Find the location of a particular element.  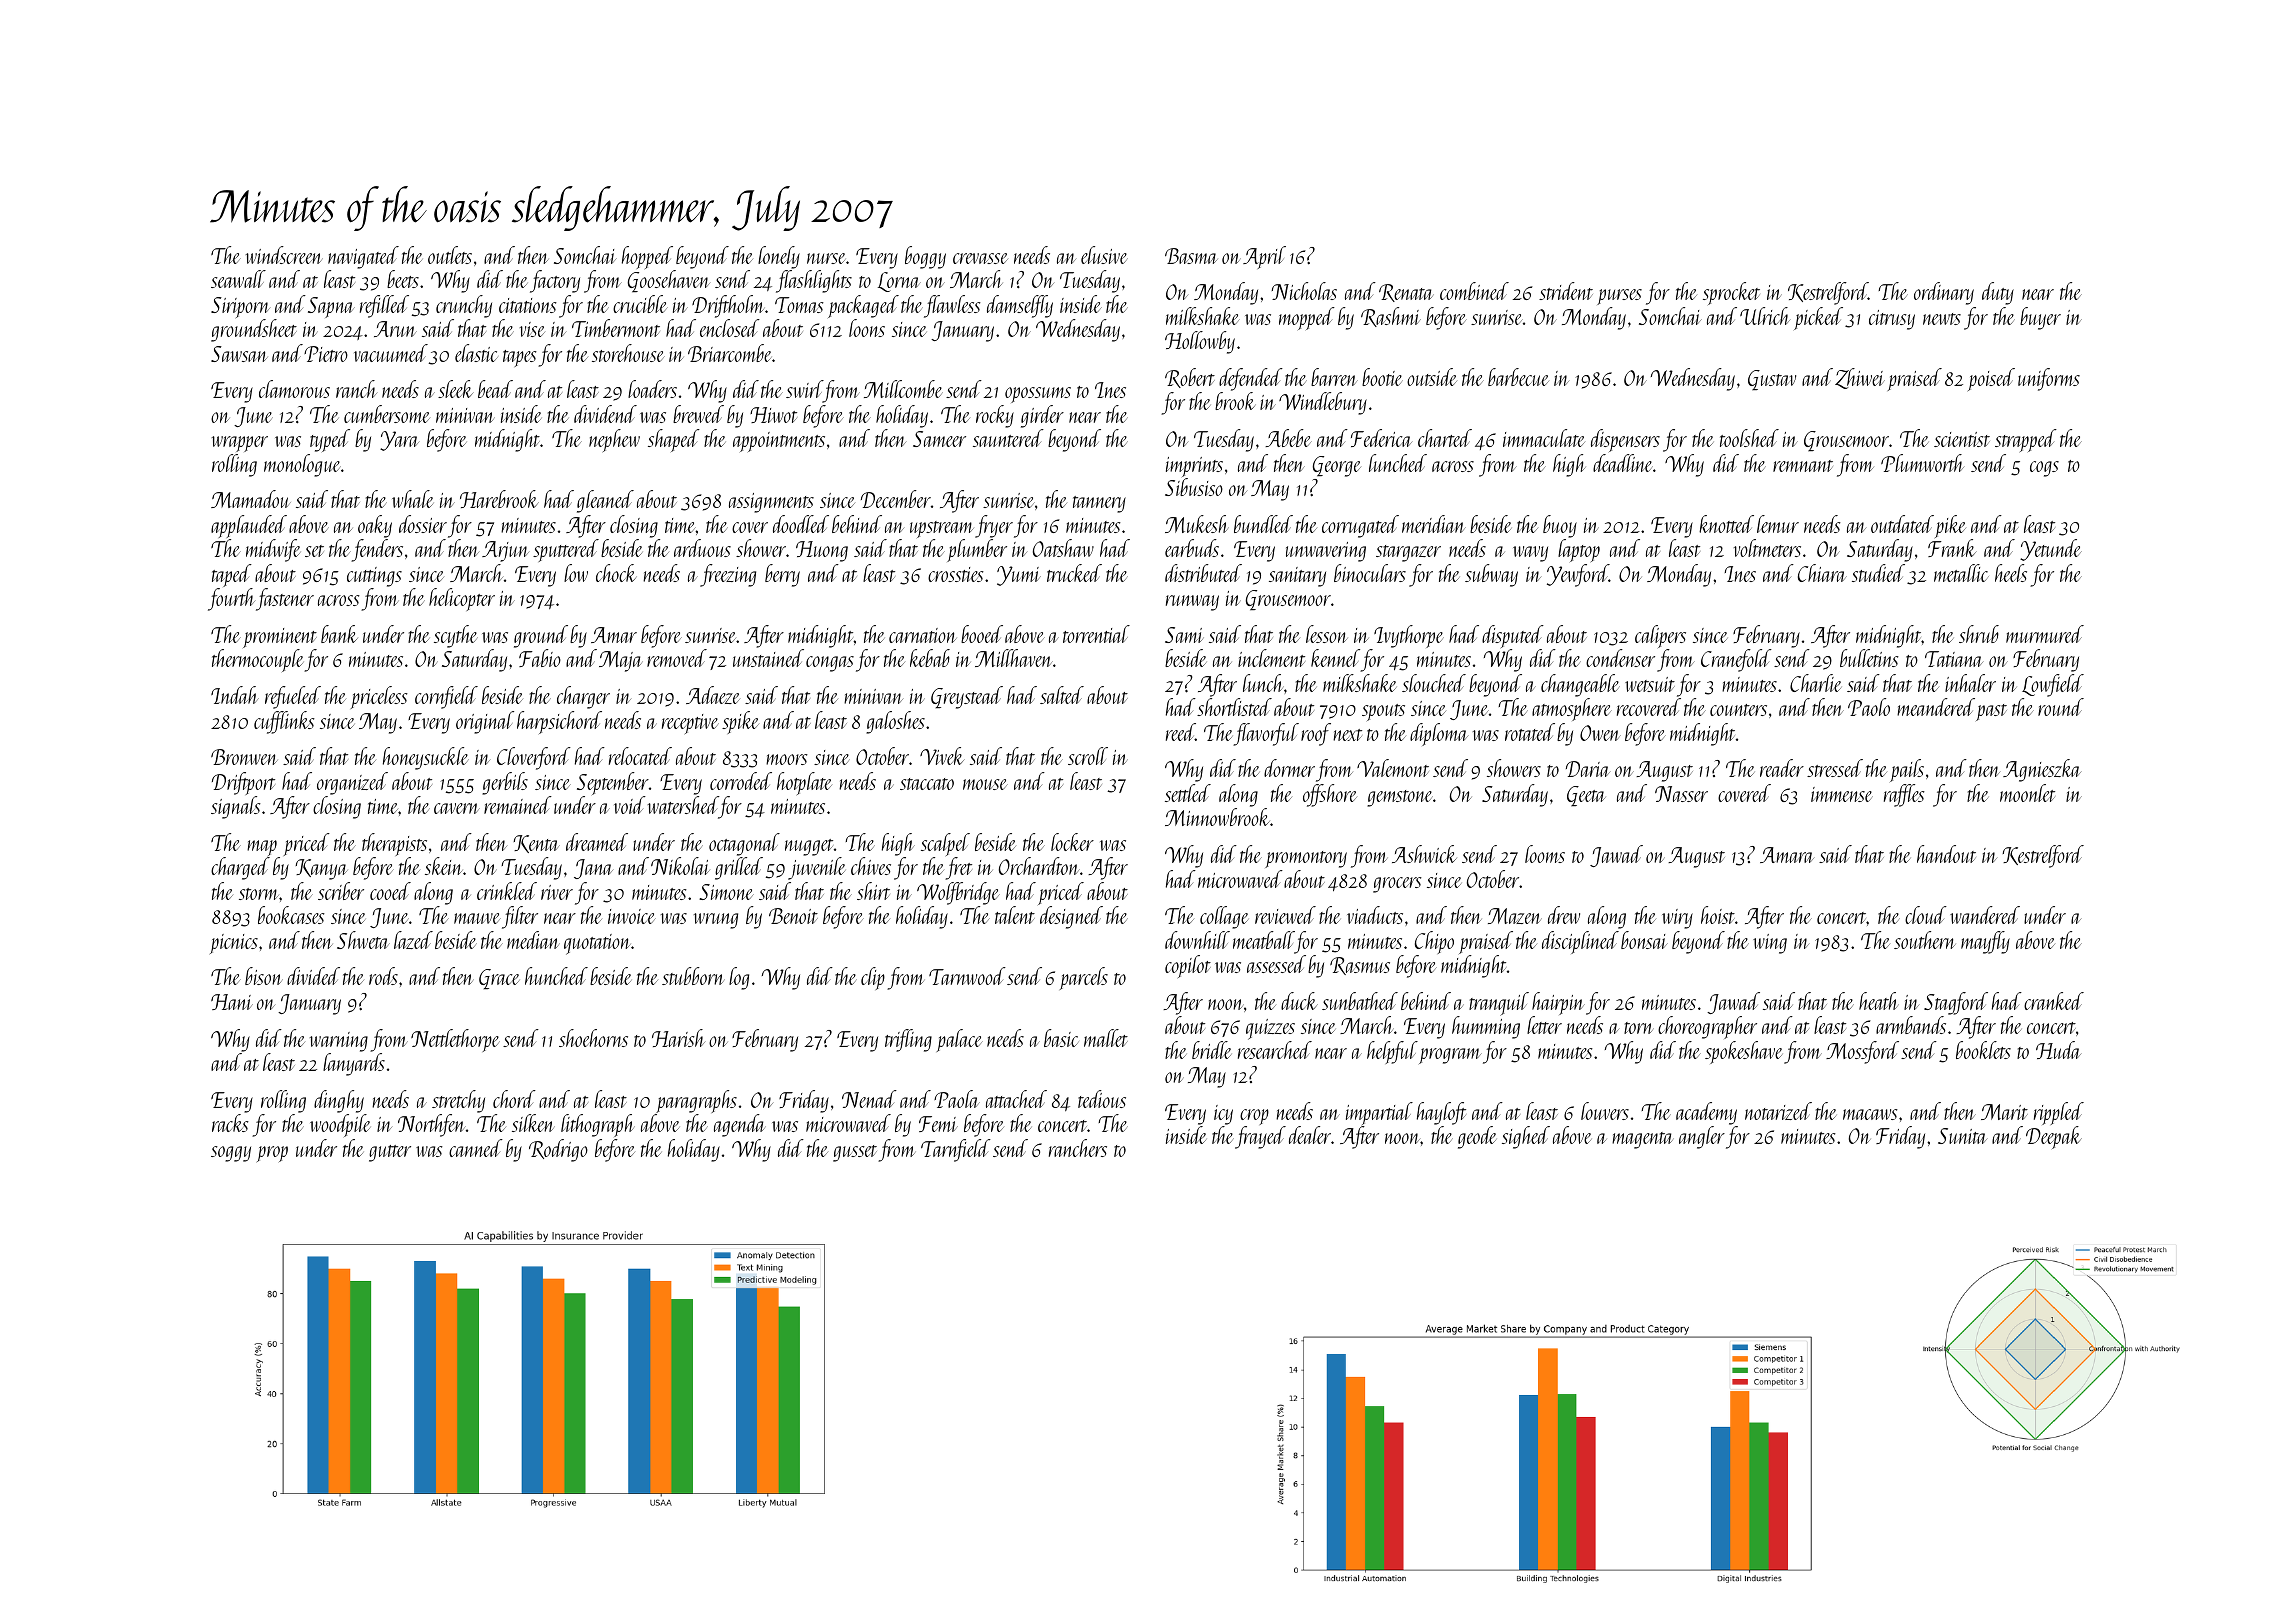

poised is located at coordinates (1991, 379).
